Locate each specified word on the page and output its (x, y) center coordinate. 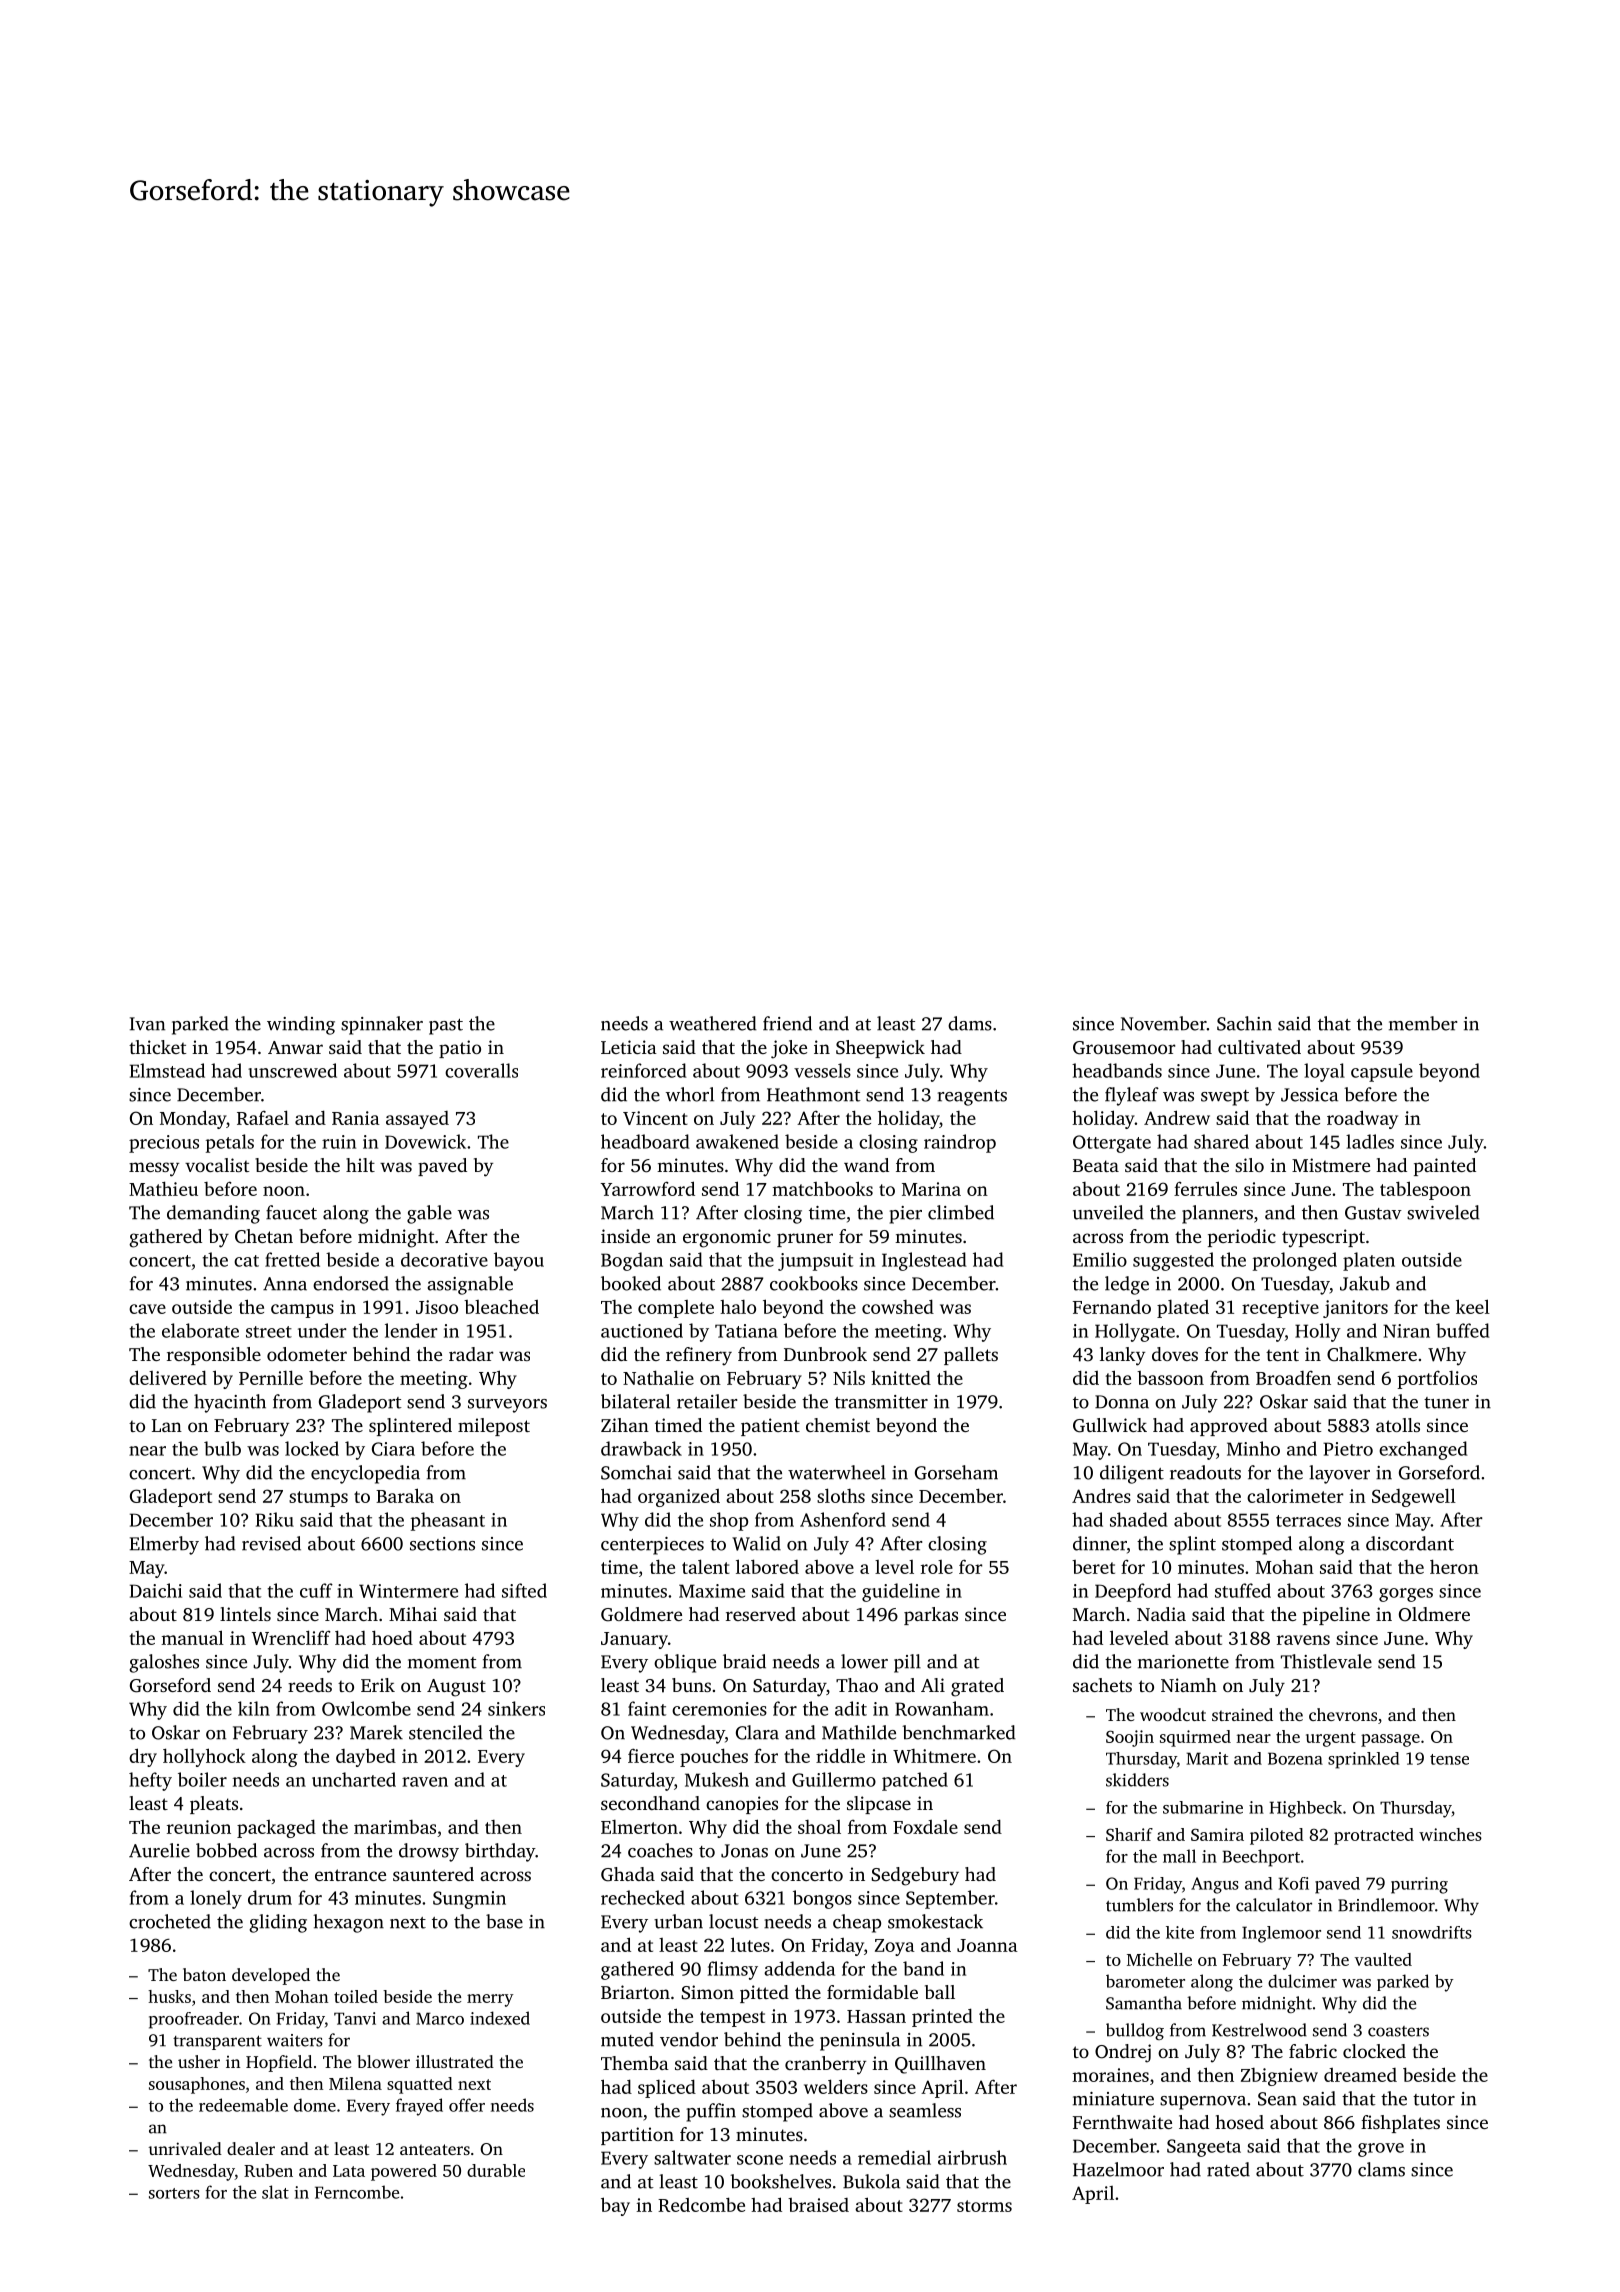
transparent (217, 2042)
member (1423, 1023)
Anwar (295, 1047)
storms (984, 2206)
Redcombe (701, 2204)
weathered (713, 1023)
